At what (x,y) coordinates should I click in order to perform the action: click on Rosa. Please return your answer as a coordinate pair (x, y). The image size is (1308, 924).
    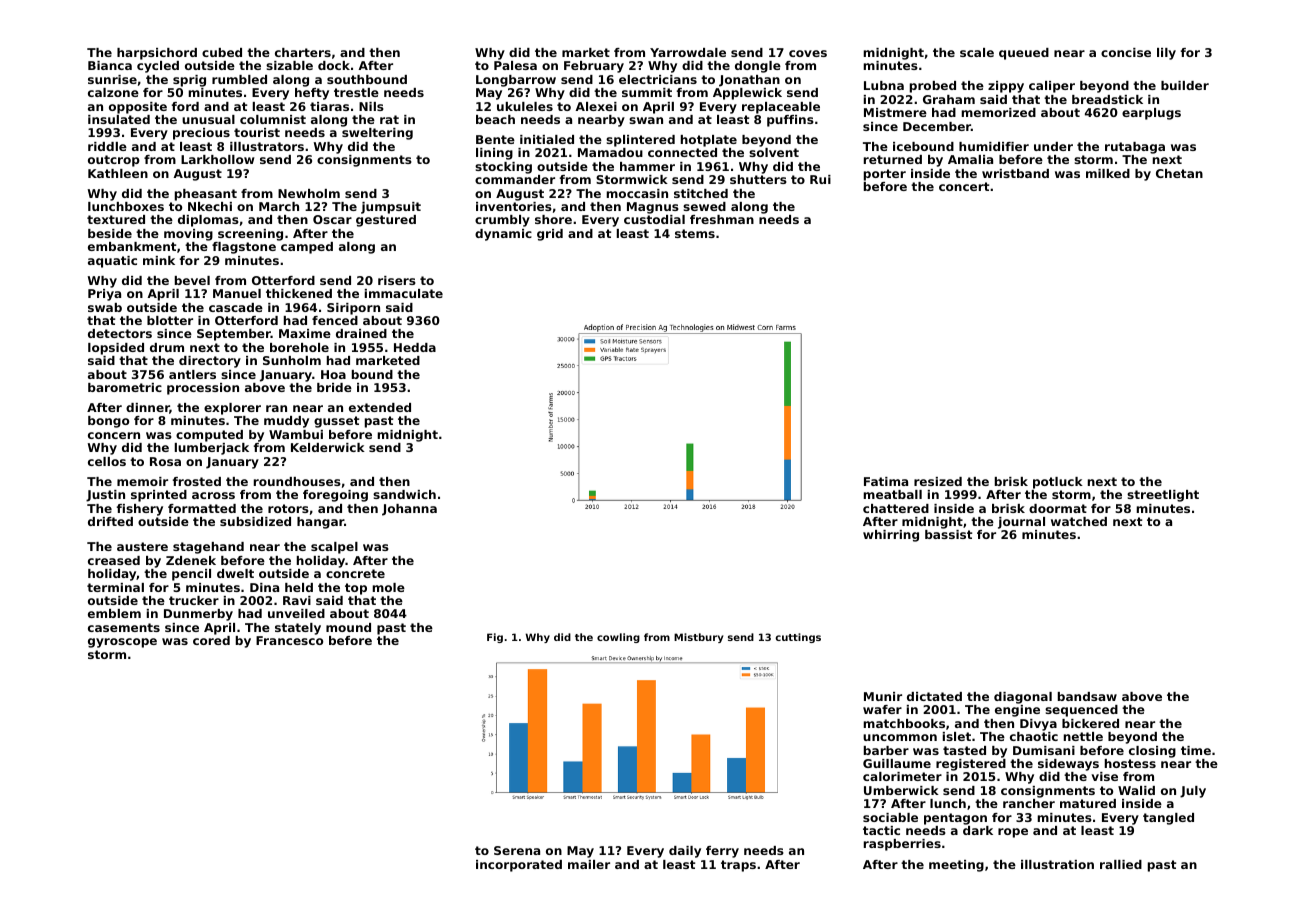
    Looking at the image, I should click on (165, 461).
